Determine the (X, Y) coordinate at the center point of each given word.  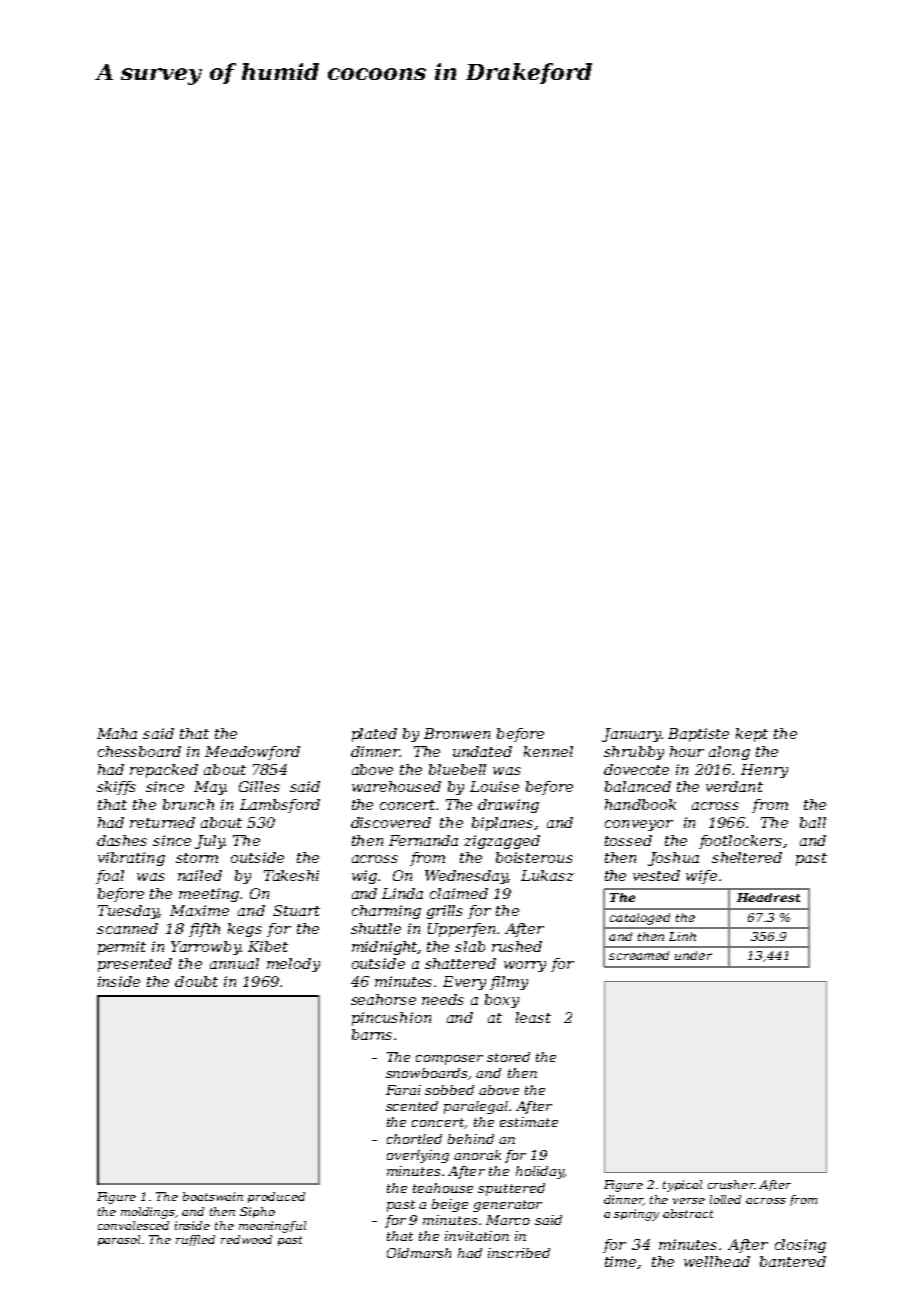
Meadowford (252, 753)
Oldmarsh (419, 1253)
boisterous (534, 857)
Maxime (199, 910)
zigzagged (502, 842)
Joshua (673, 859)
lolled (725, 1199)
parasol (119, 1240)
